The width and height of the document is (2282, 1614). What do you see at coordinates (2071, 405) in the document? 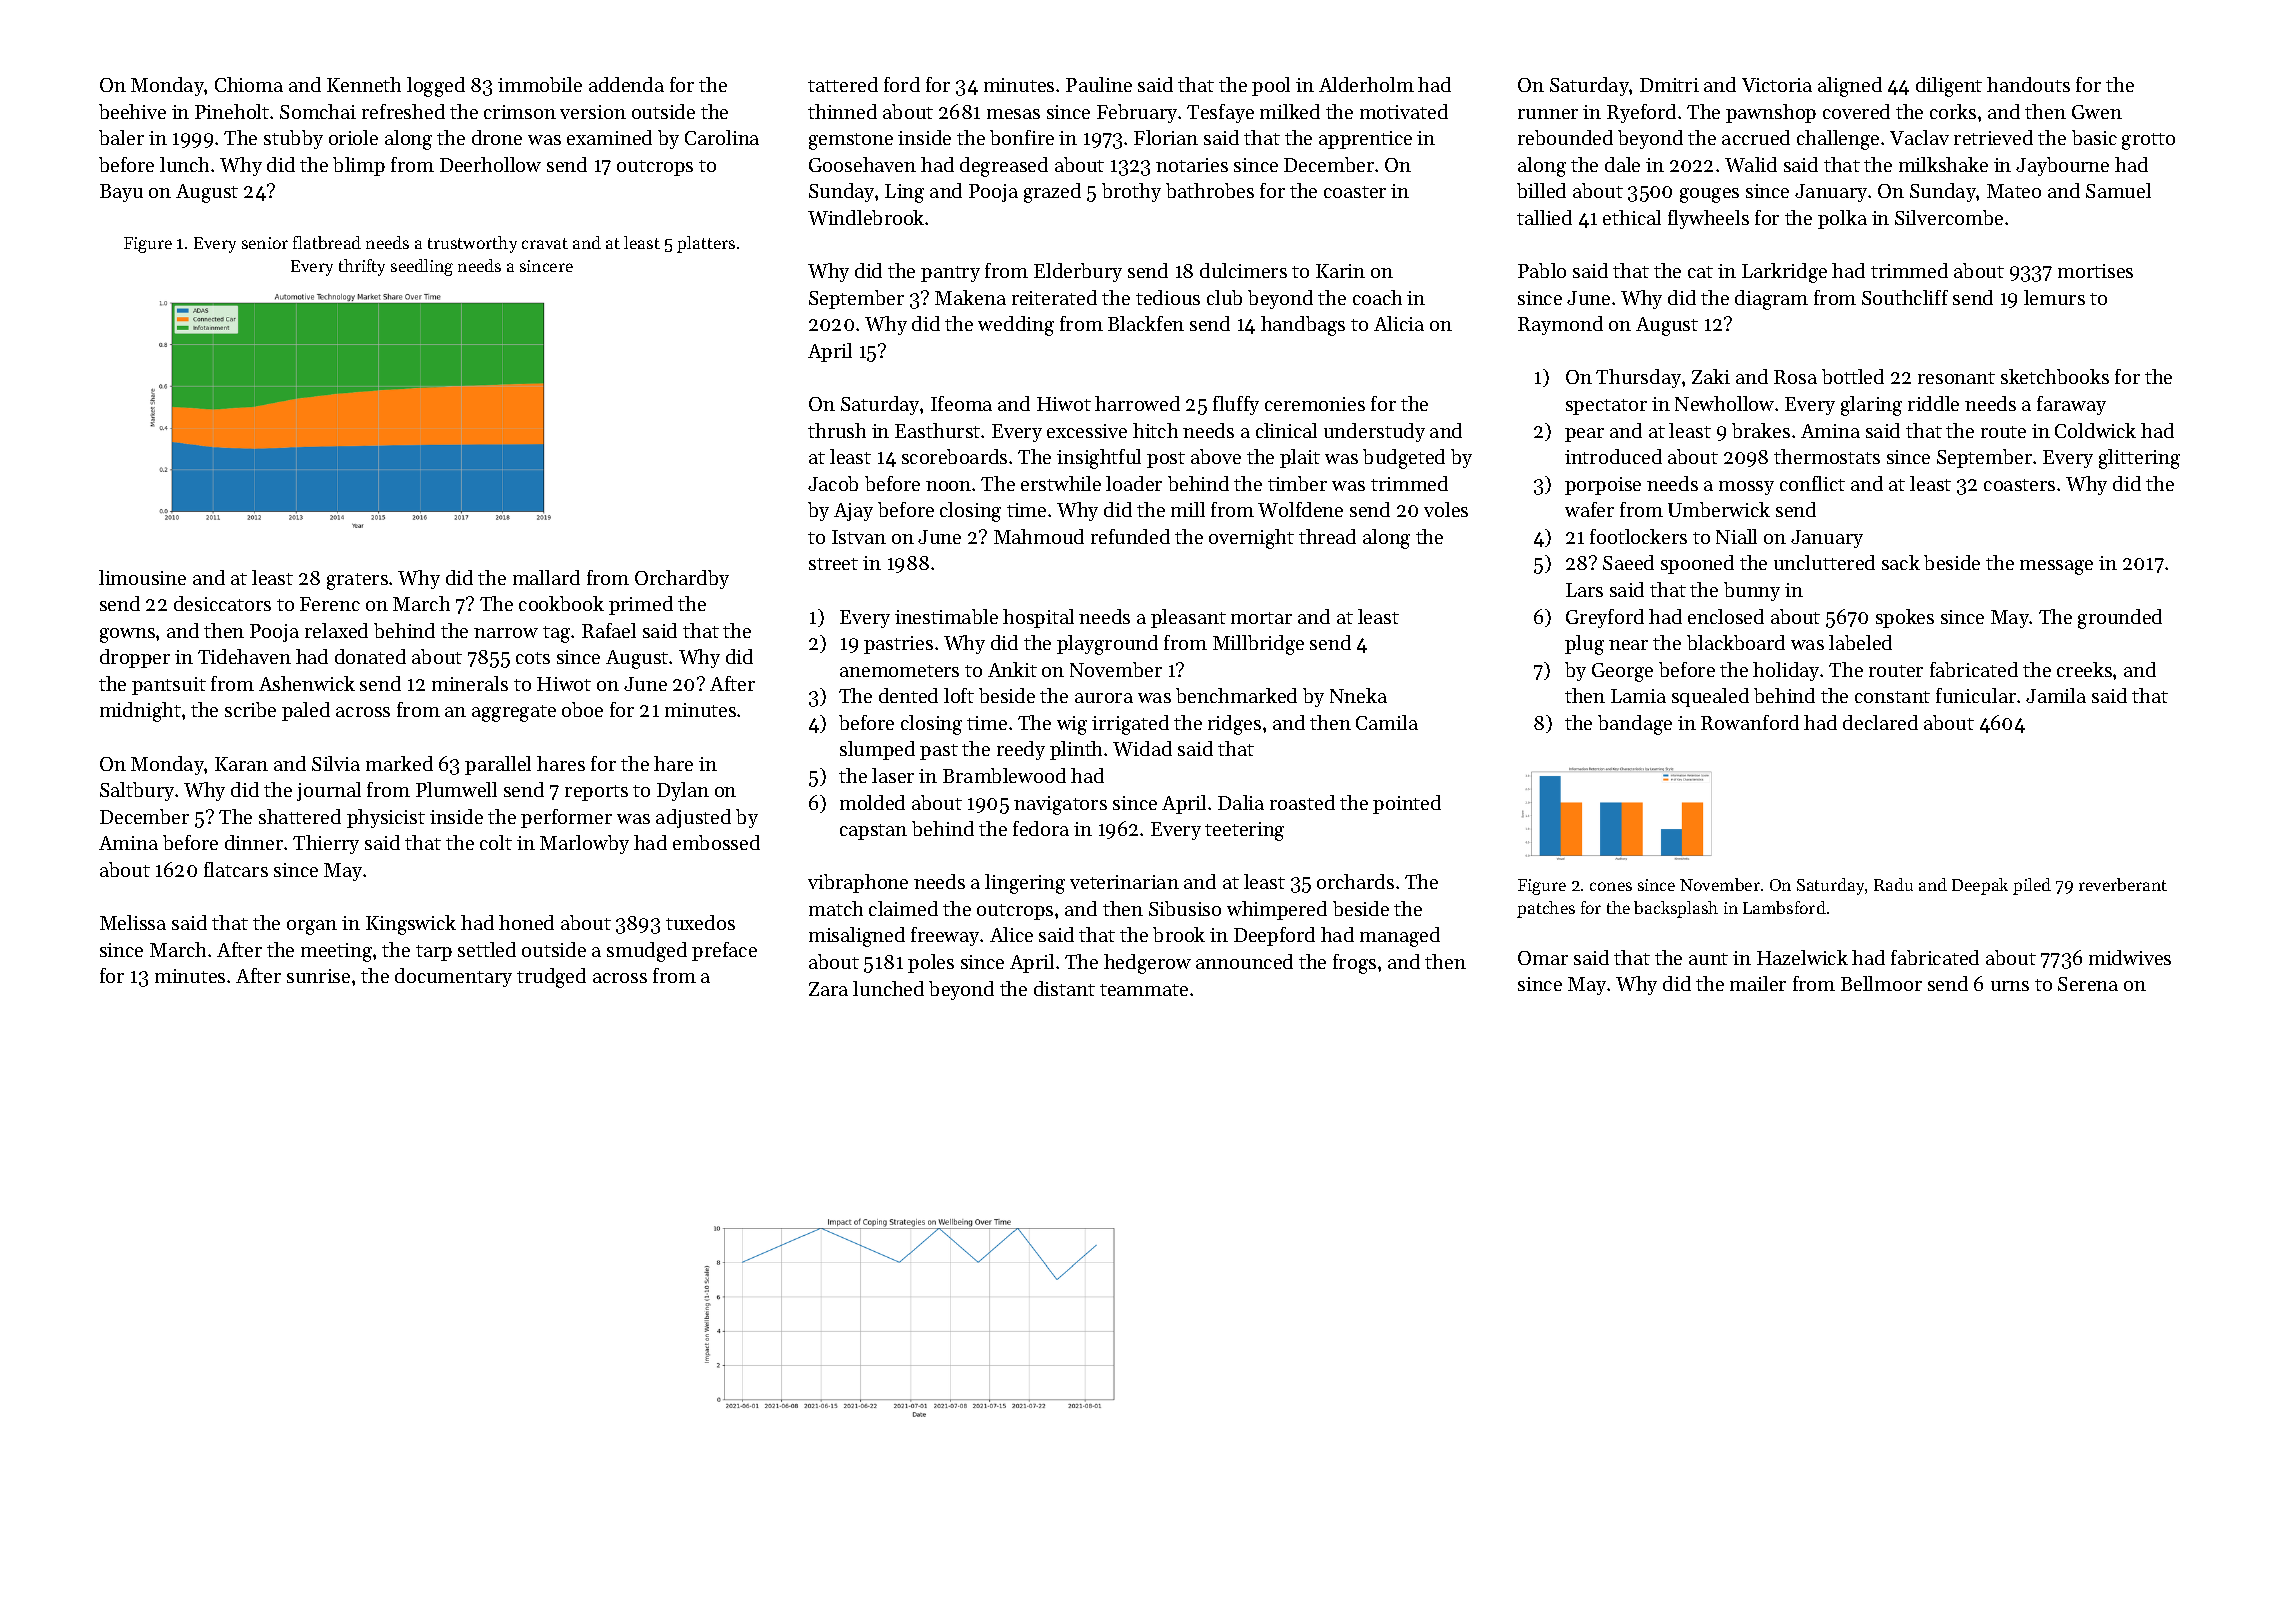
I see `faraway` at bounding box center [2071, 405].
